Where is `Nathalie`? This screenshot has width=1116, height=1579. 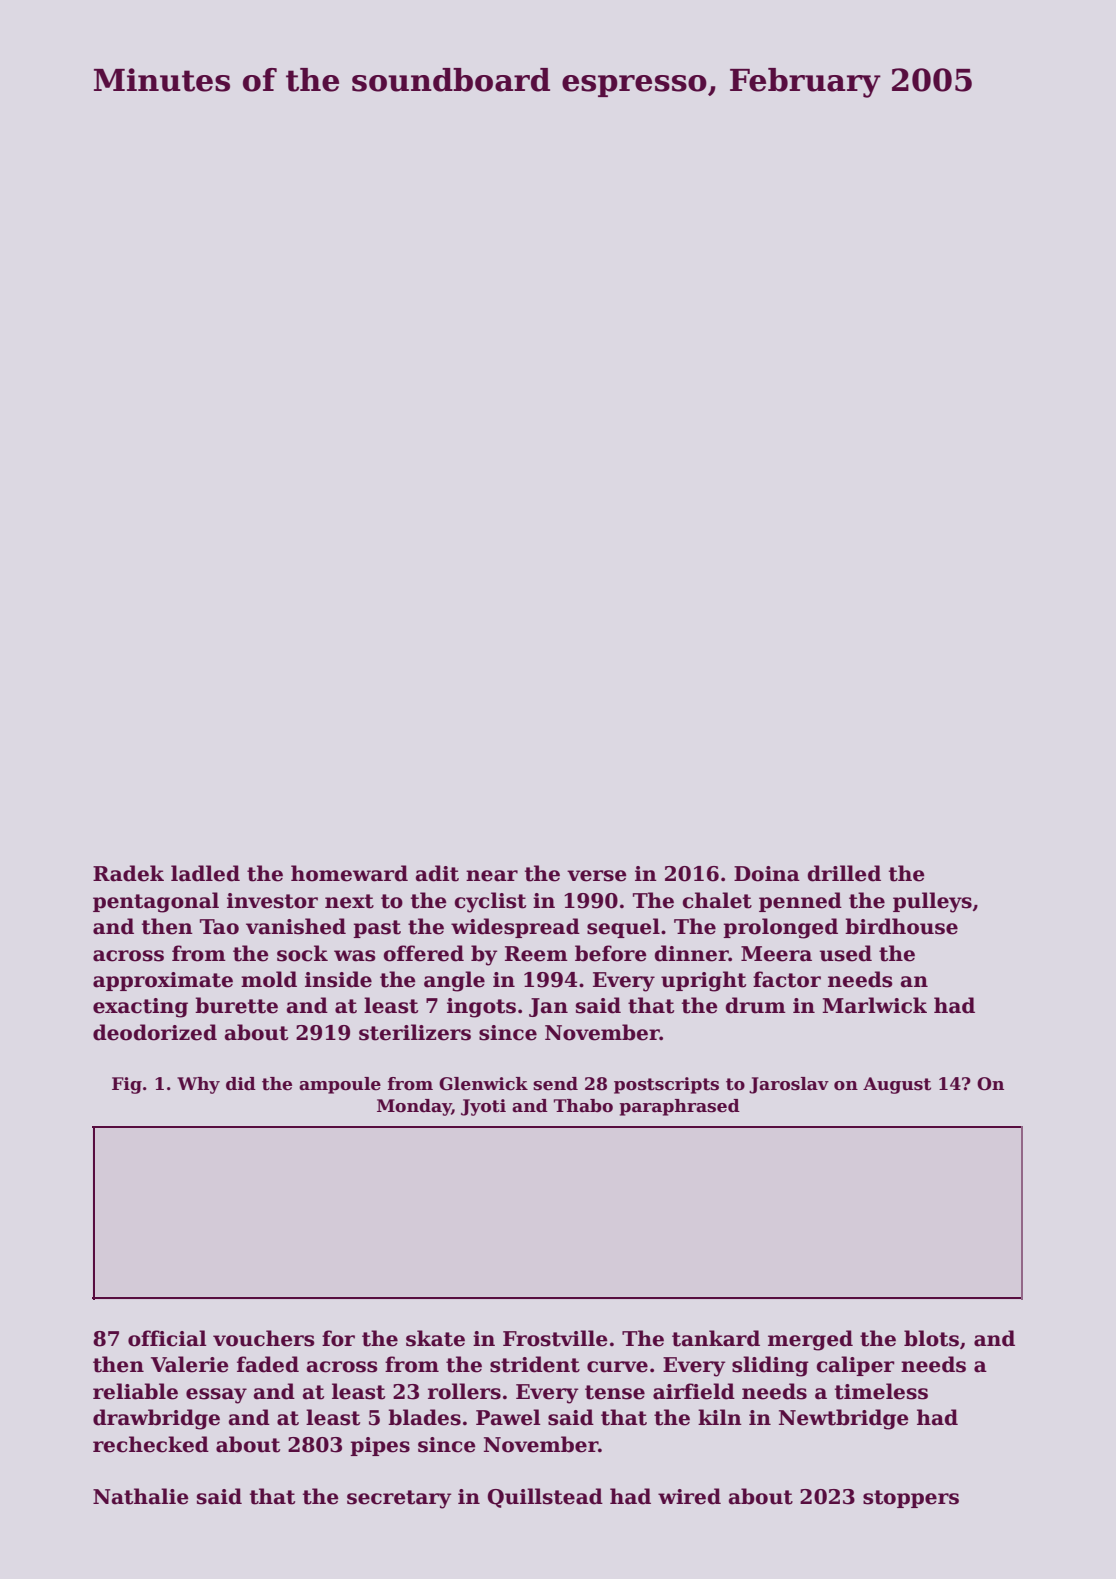 Nathalie is located at coordinates (141, 1496).
